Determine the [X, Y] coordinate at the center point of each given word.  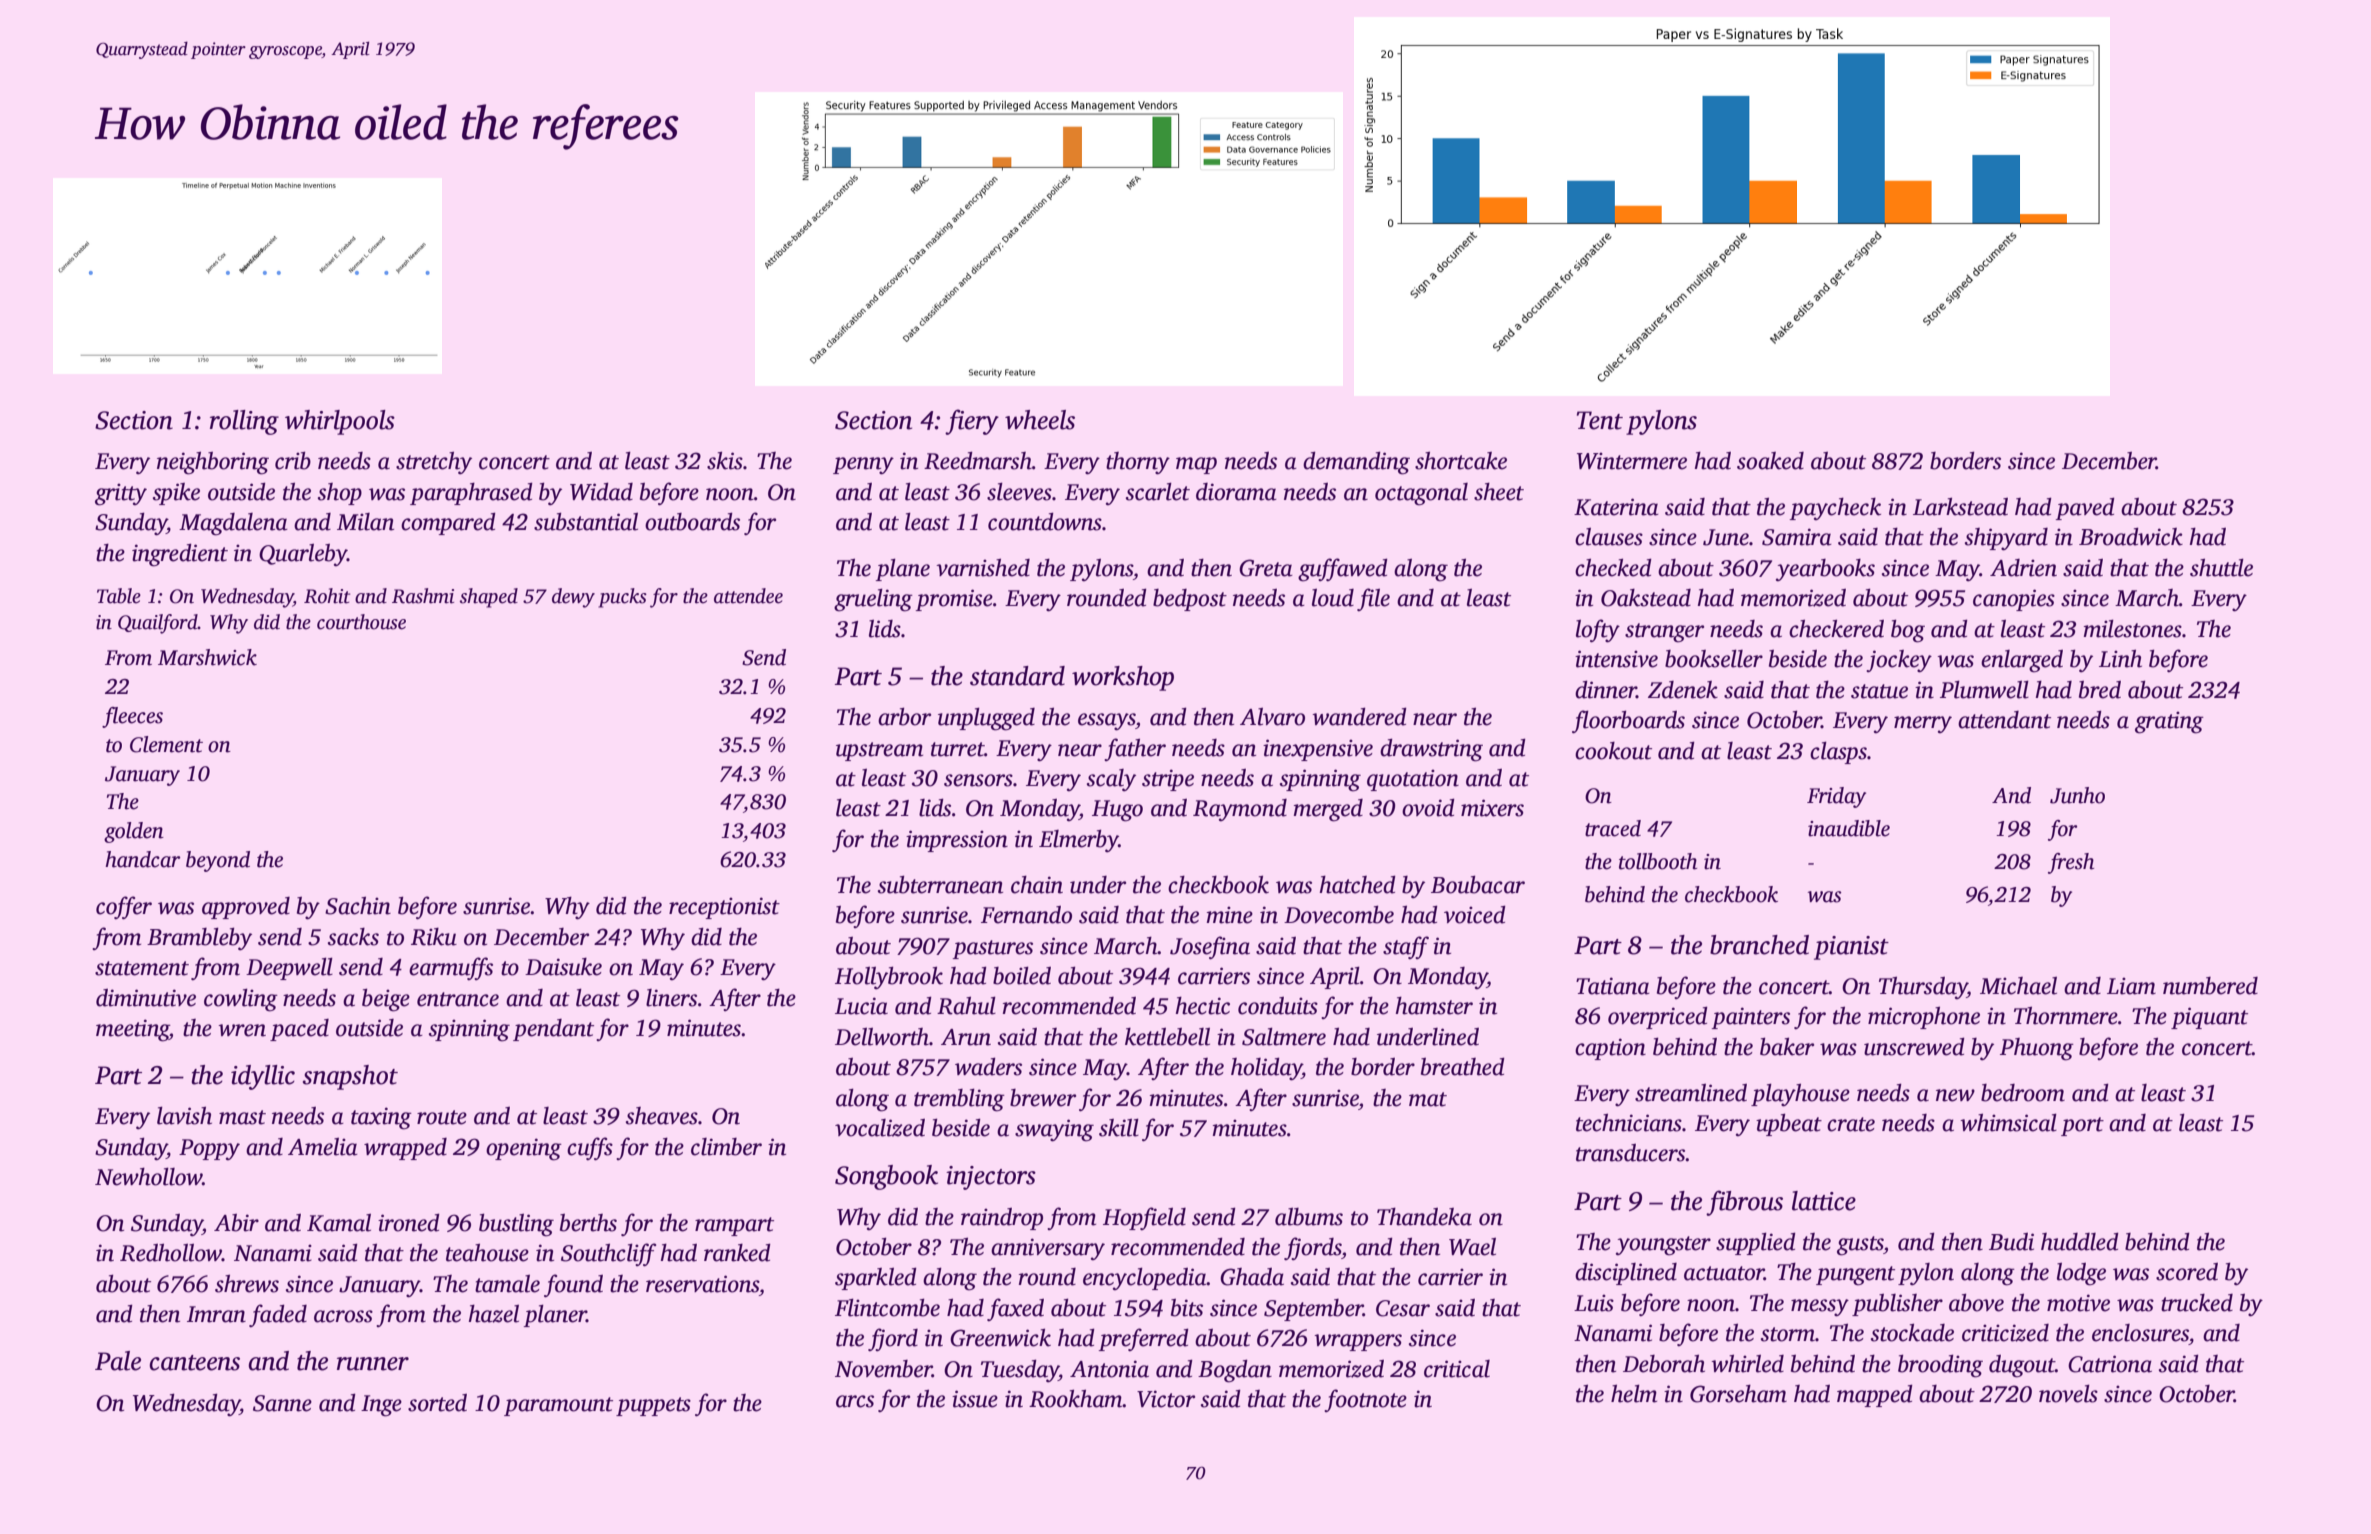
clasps [1838, 753]
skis [725, 460]
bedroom [2023, 1093]
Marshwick [207, 657]
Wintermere [1632, 461]
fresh [2071, 863]
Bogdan [1235, 1371]
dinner [1606, 689]
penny [863, 466]
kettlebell [1167, 1037]
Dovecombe [1339, 915]
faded [278, 1315]
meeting [132, 1030]
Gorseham [1738, 1394]
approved [246, 908]
